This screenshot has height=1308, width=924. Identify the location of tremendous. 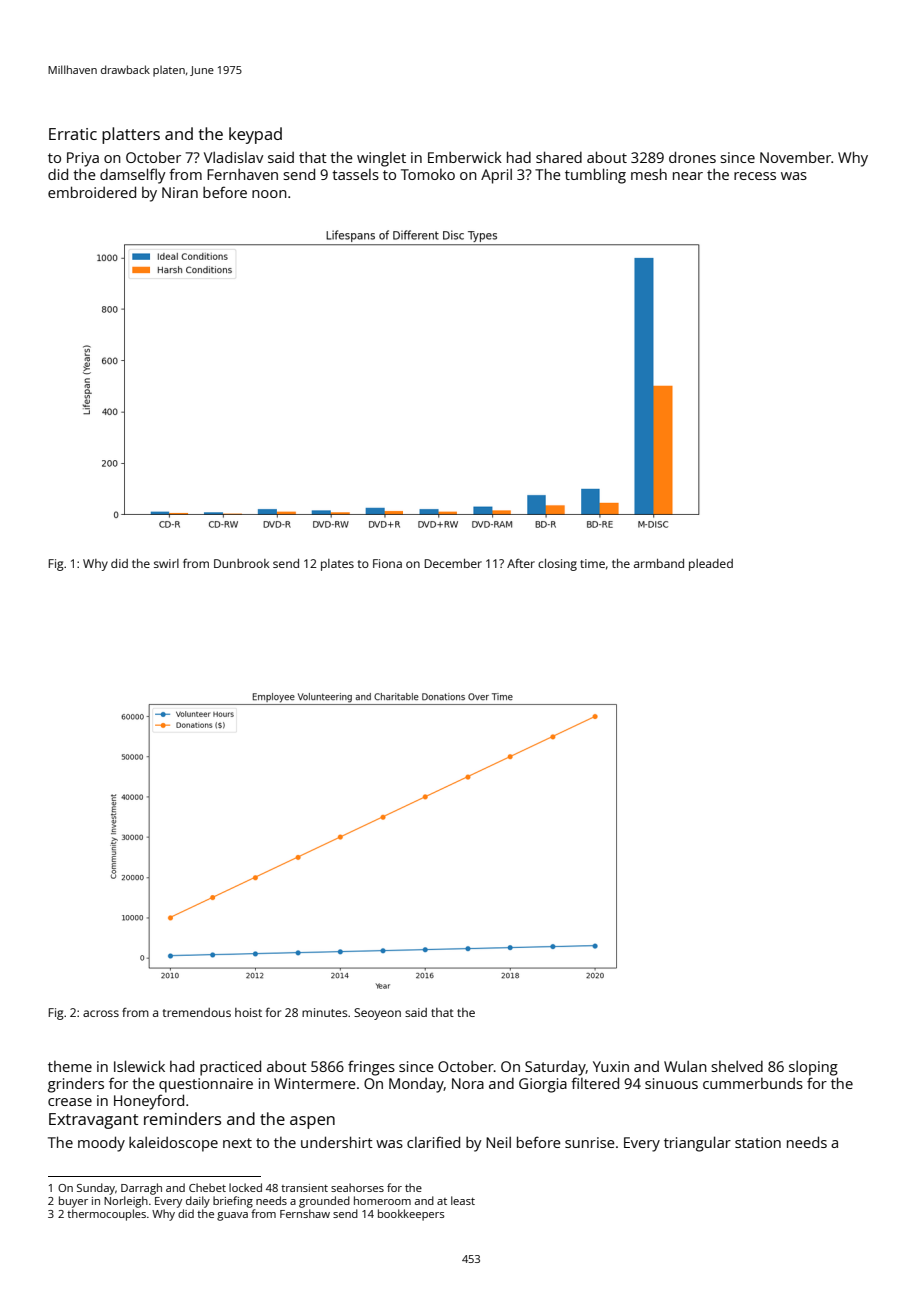
(197, 1012).
